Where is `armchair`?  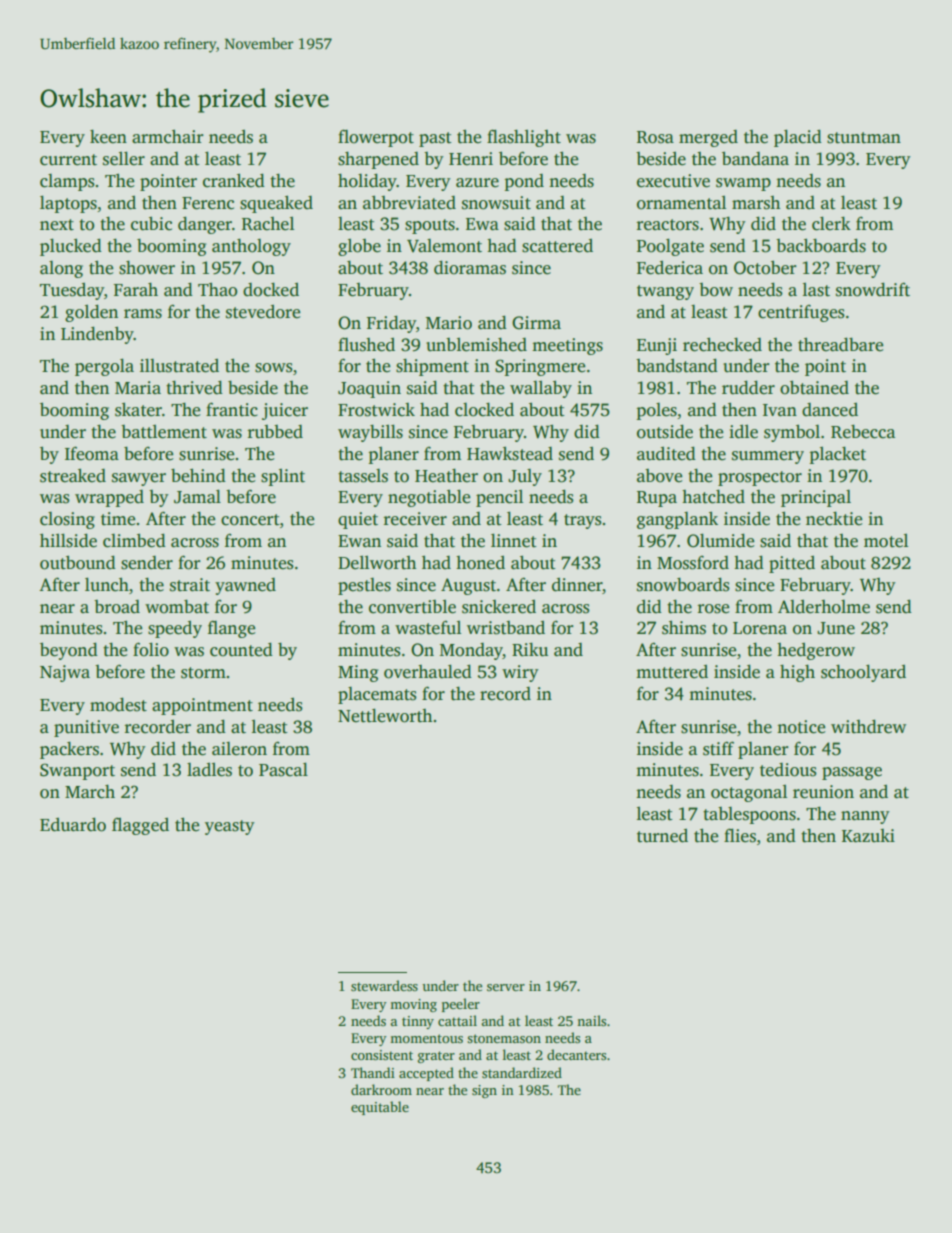
armchair is located at coordinates (168, 137).
